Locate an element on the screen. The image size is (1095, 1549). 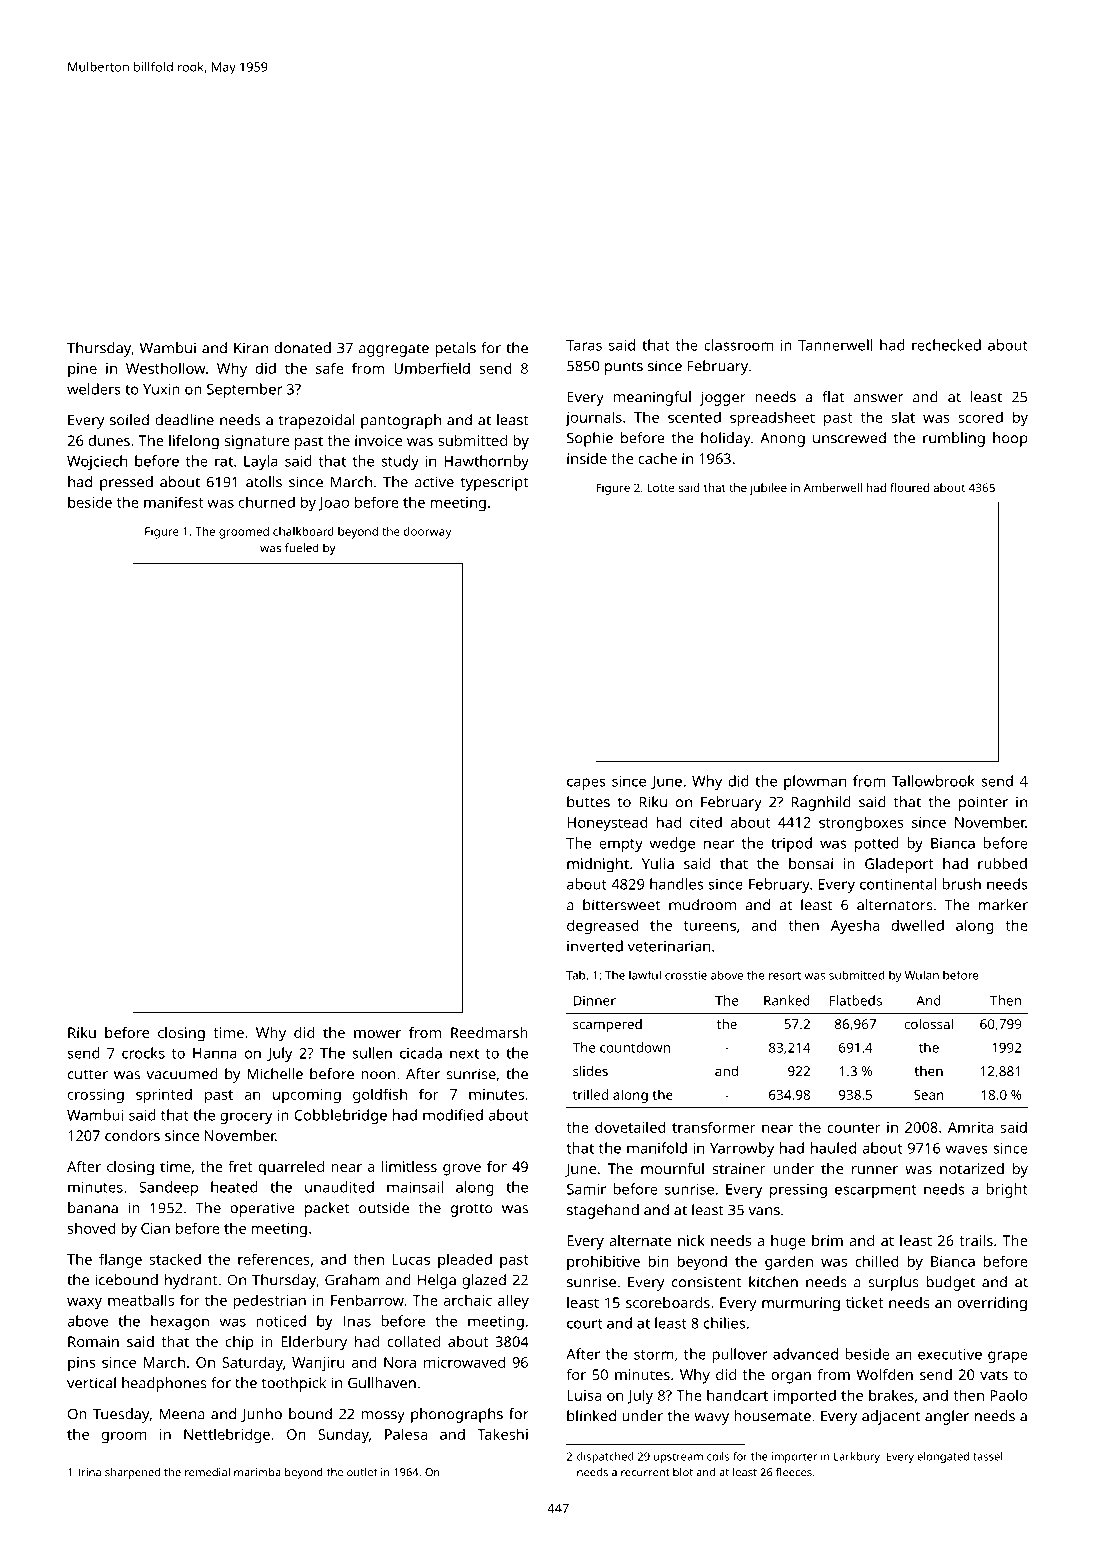
potted is located at coordinates (877, 844).
